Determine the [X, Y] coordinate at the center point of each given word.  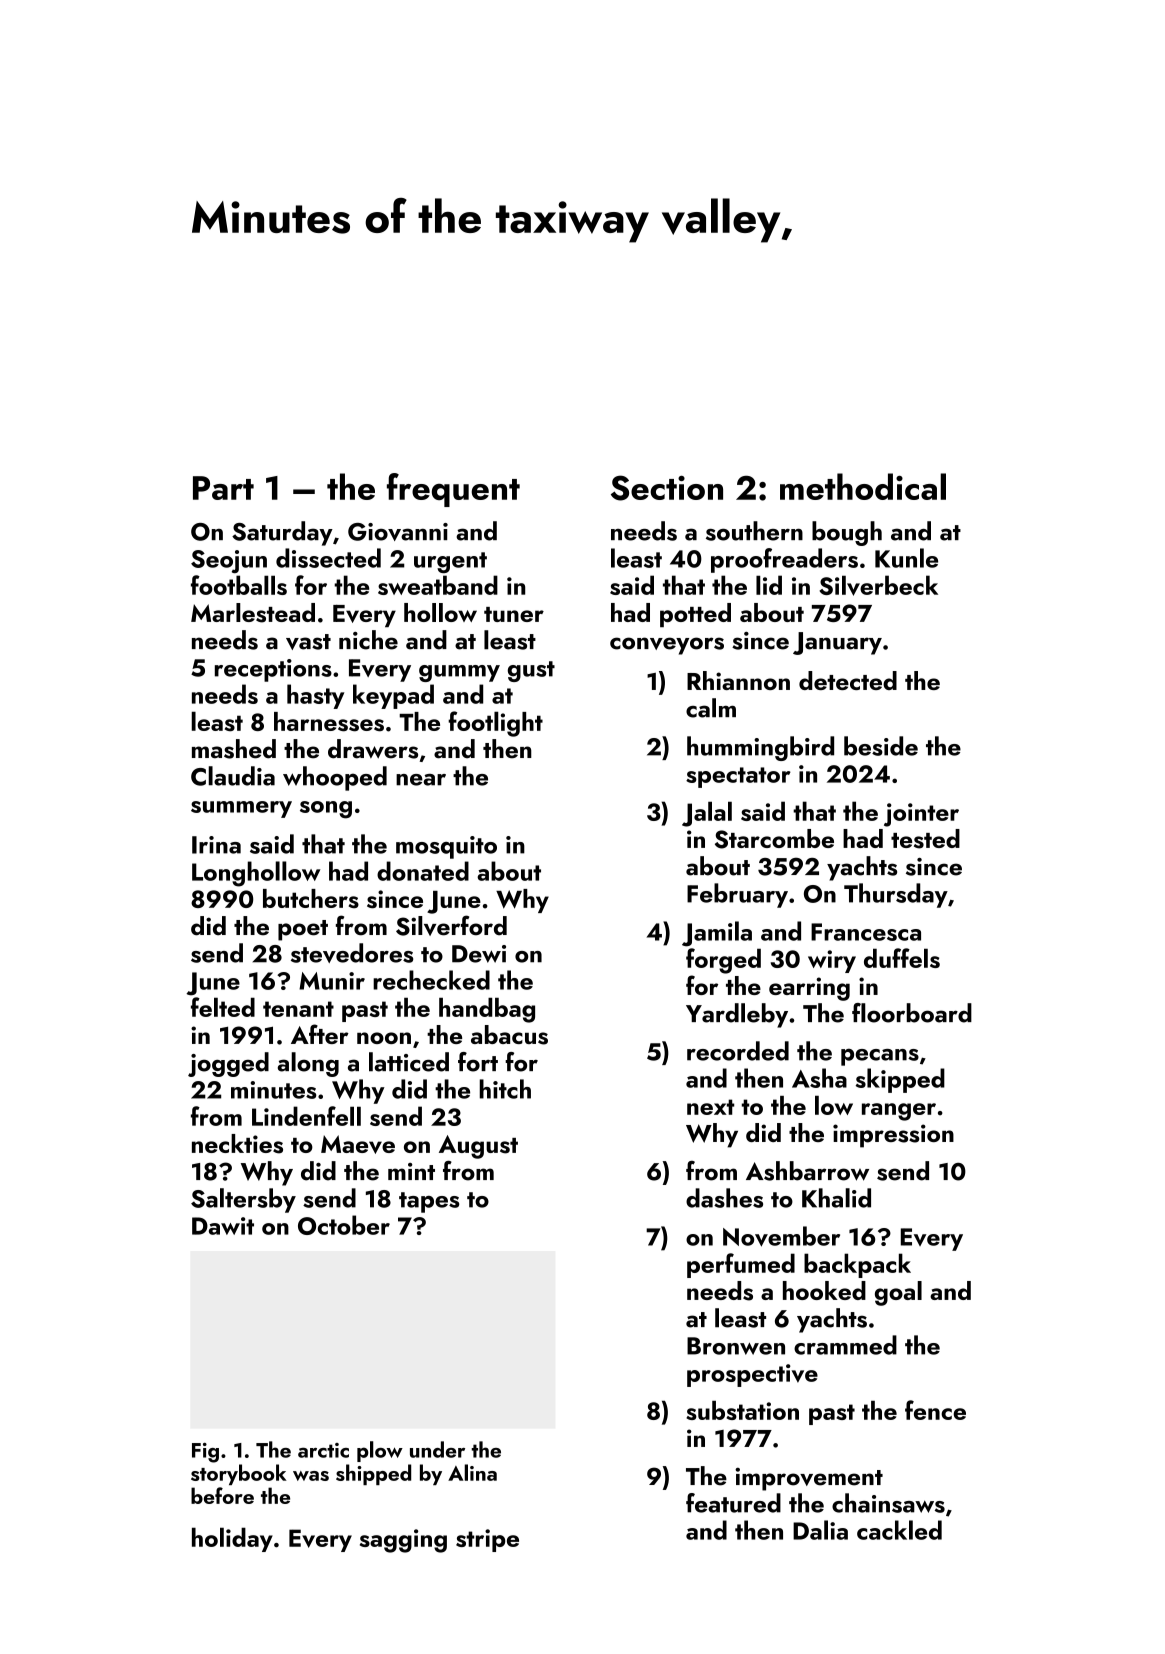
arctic [323, 1450]
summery [241, 809]
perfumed [741, 1265]
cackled [899, 1530]
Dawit [223, 1226]
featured [733, 1503]
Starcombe [774, 839]
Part [223, 488]
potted [695, 615]
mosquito [446, 847]
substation [742, 1410]
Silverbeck [878, 585]
